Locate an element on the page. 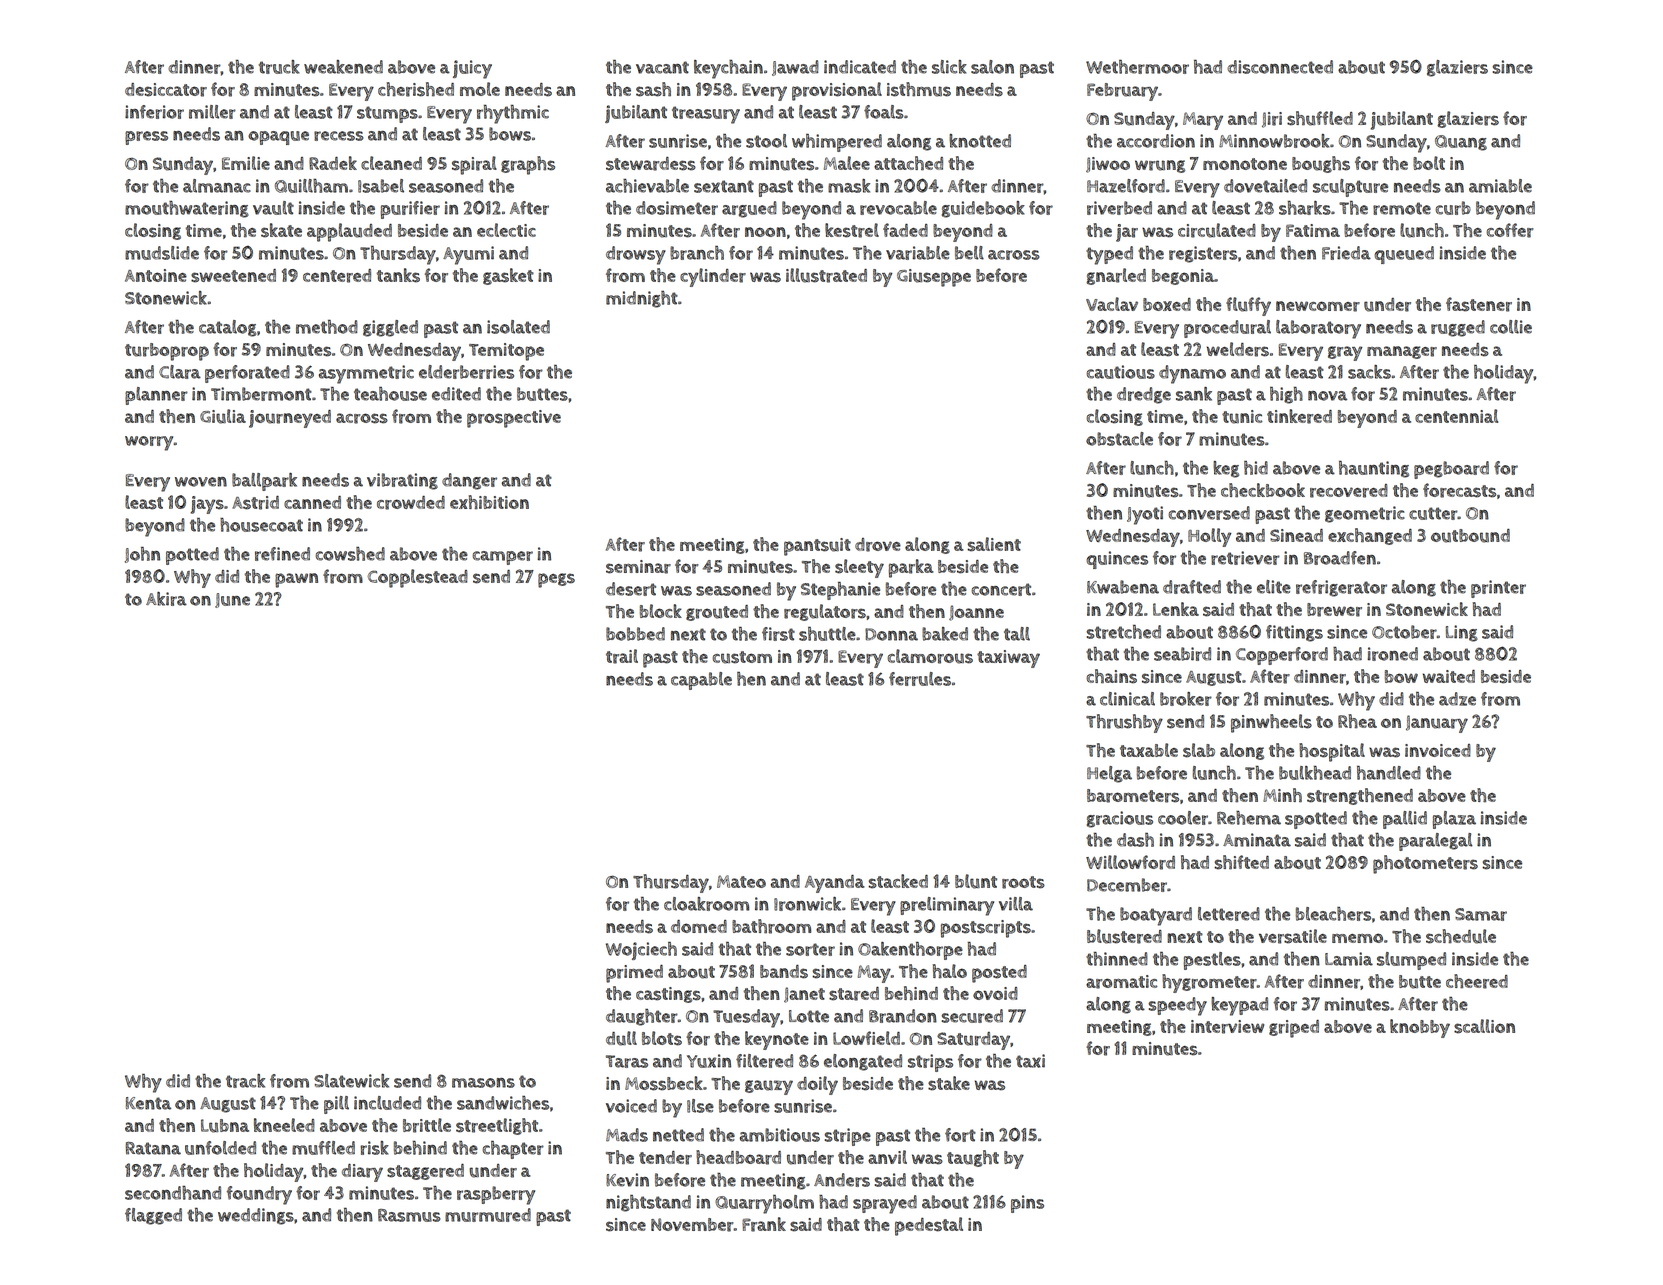 The width and height of the page is (1663, 1285). drove is located at coordinates (878, 545).
